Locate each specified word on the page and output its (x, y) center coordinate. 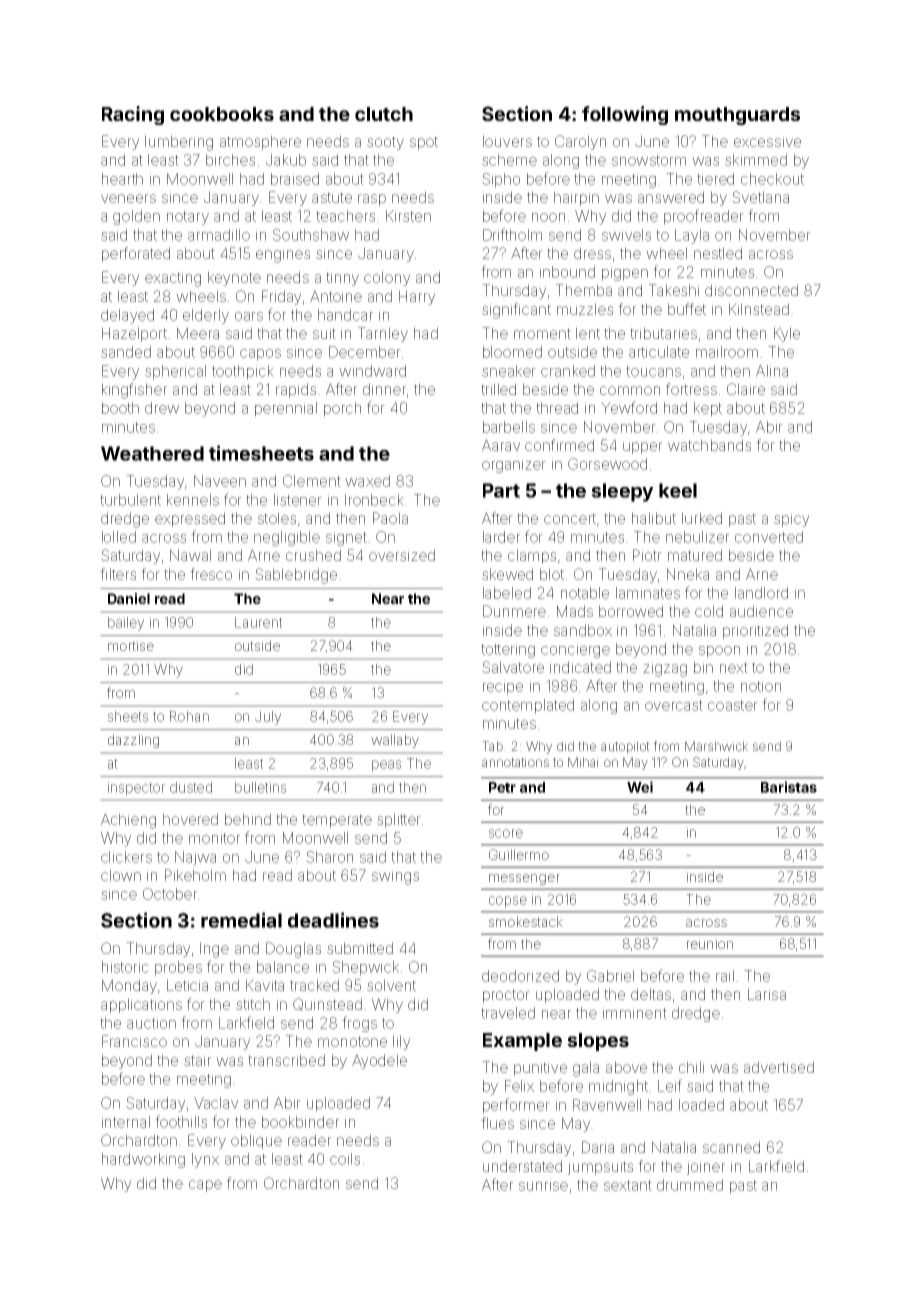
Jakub (286, 160)
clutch (384, 114)
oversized (402, 555)
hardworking (143, 1160)
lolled (119, 537)
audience (761, 611)
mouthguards (737, 116)
